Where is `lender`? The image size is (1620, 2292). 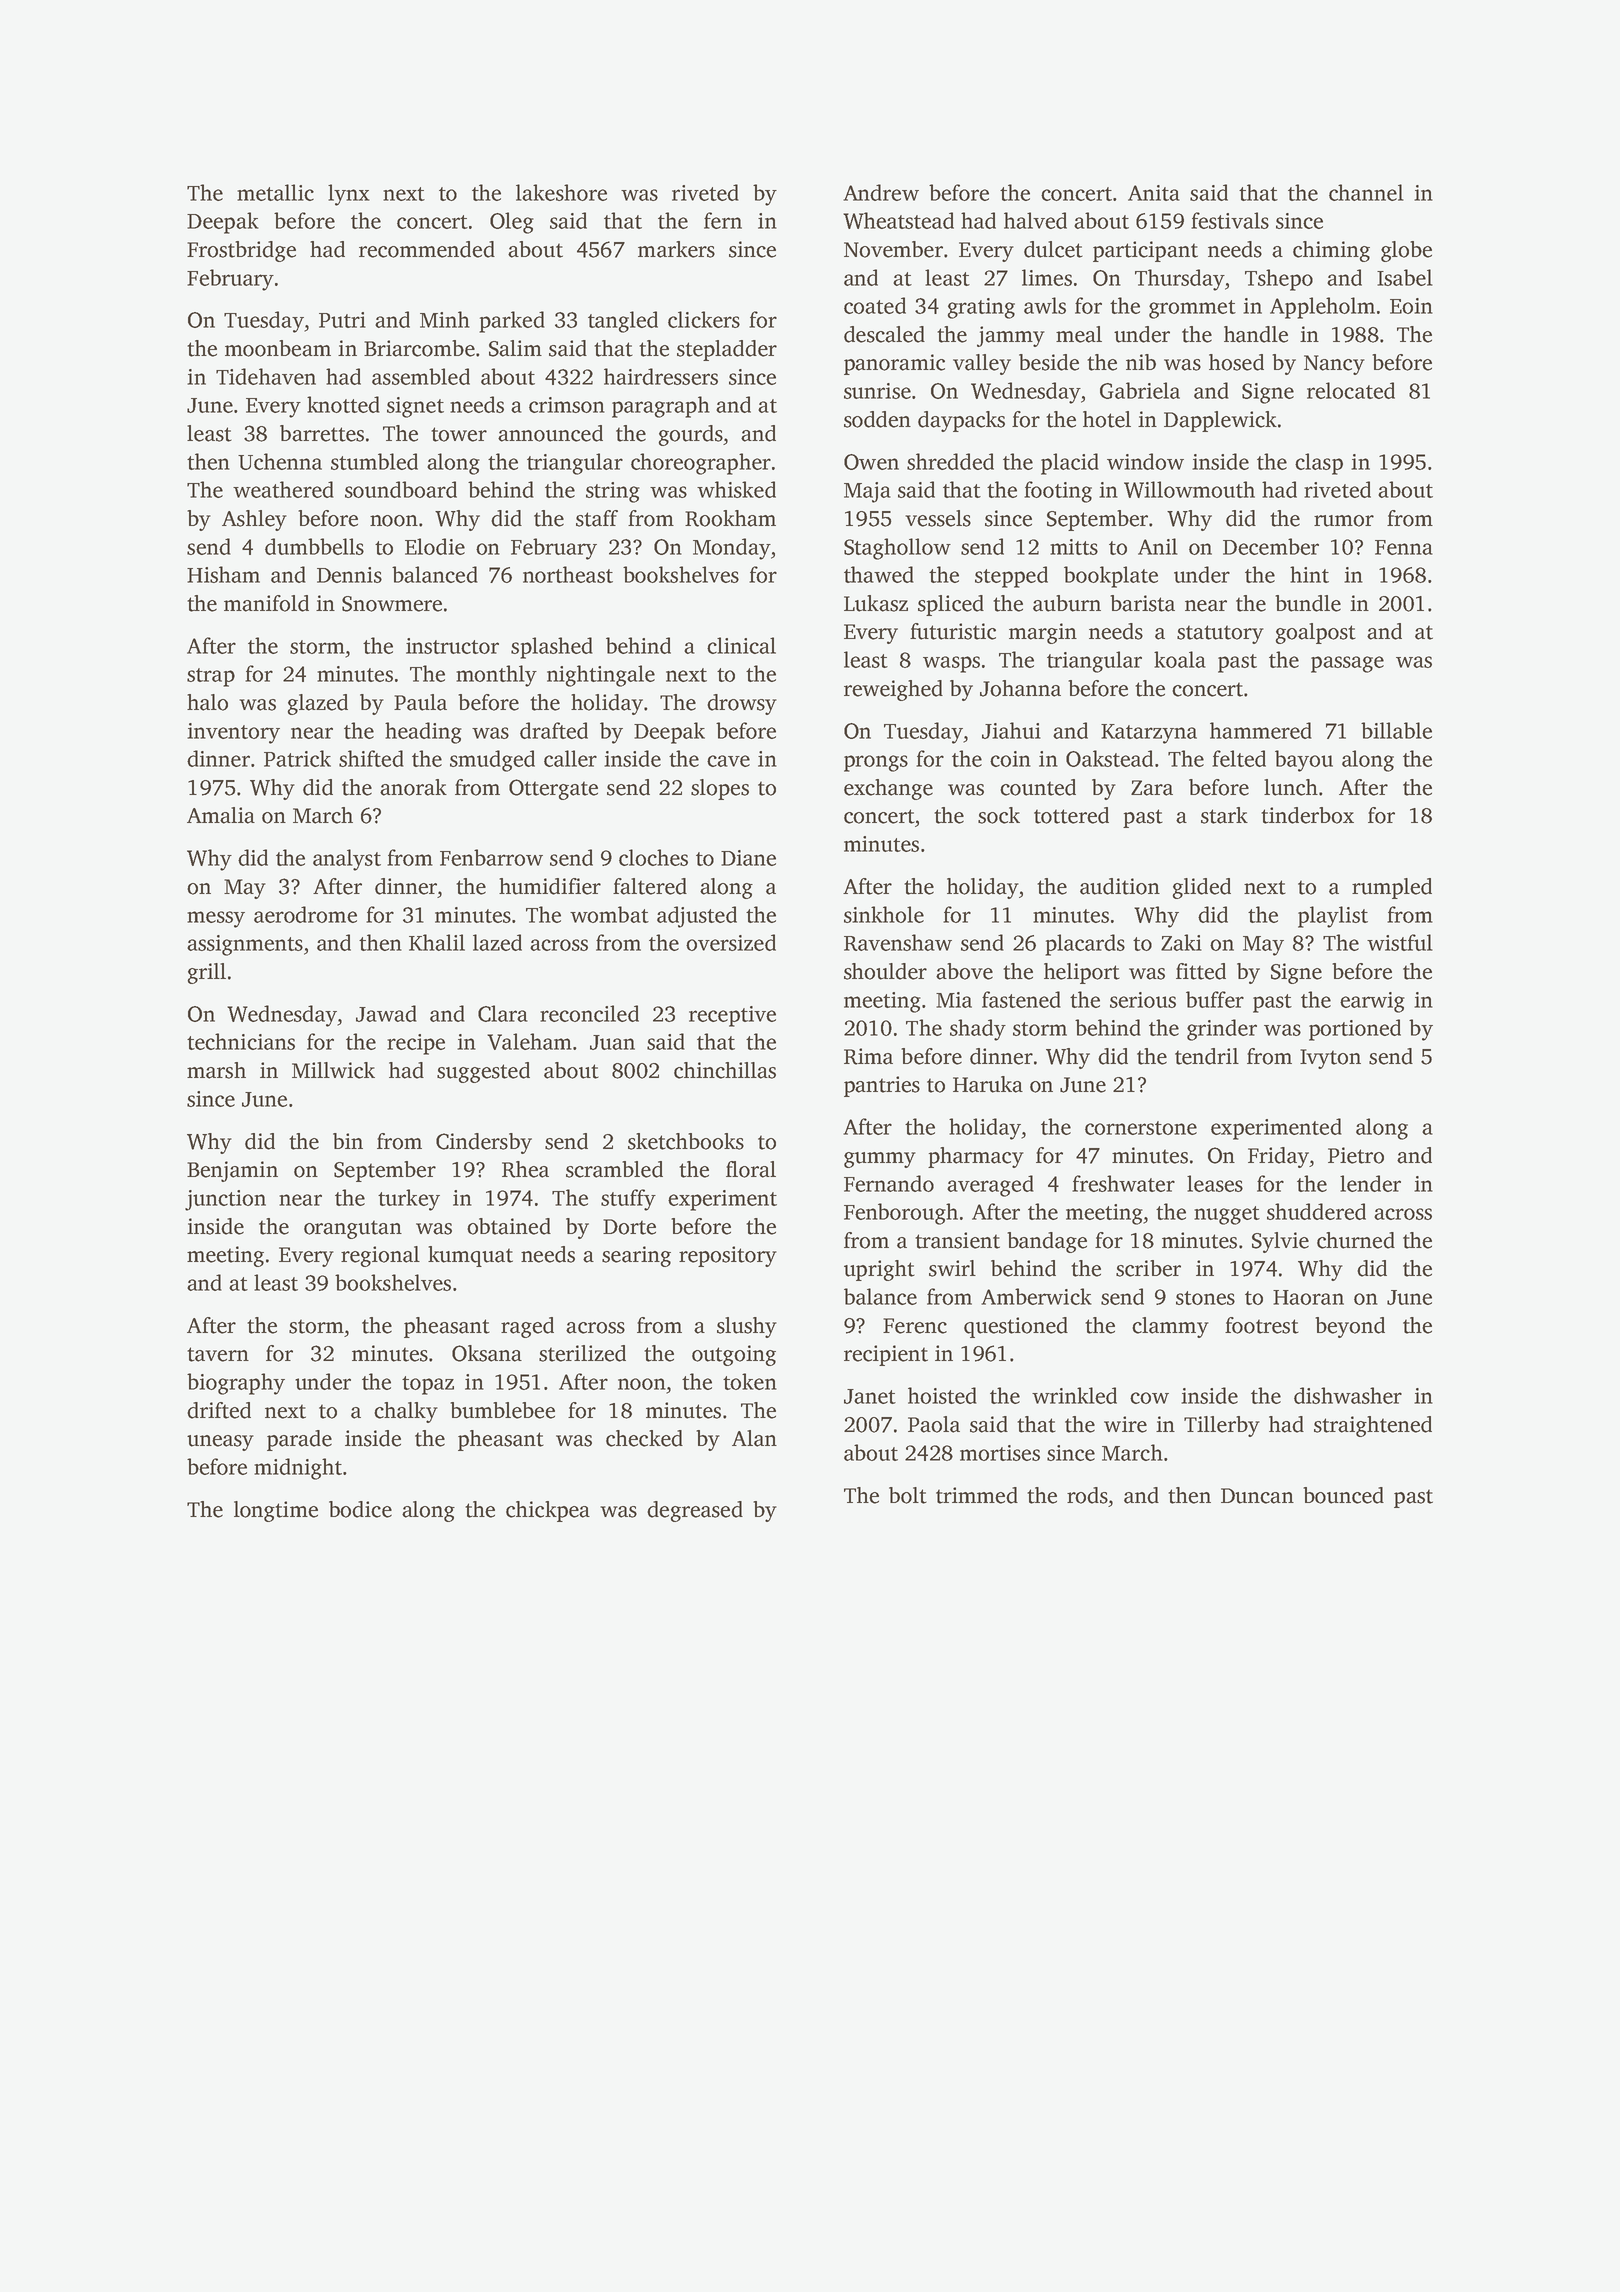
lender is located at coordinates (1370, 1183).
